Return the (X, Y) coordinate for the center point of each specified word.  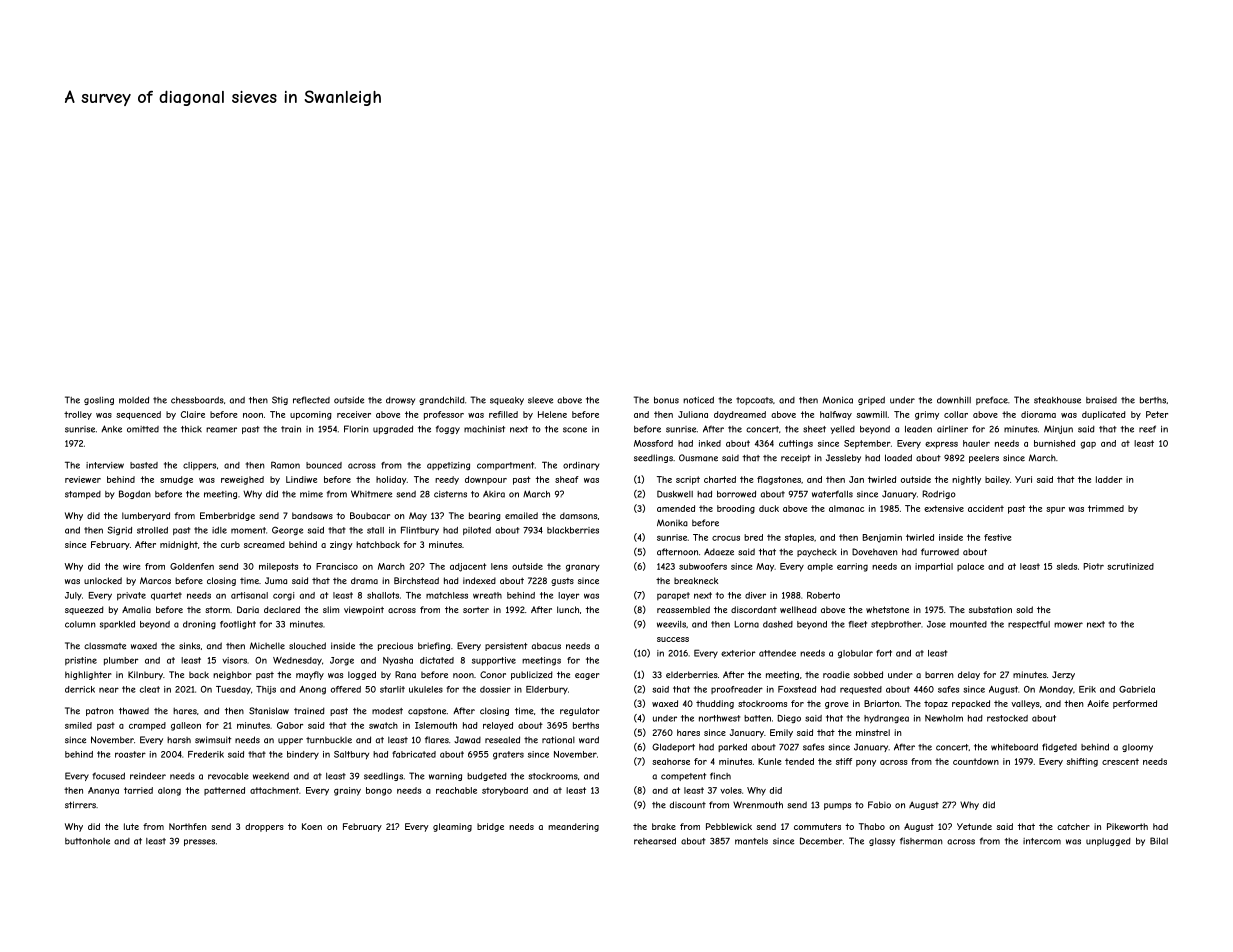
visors (234, 660)
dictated (437, 660)
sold (1024, 609)
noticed (698, 400)
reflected (311, 400)
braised (1101, 400)
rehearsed (655, 841)
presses (199, 842)
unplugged (1108, 842)
